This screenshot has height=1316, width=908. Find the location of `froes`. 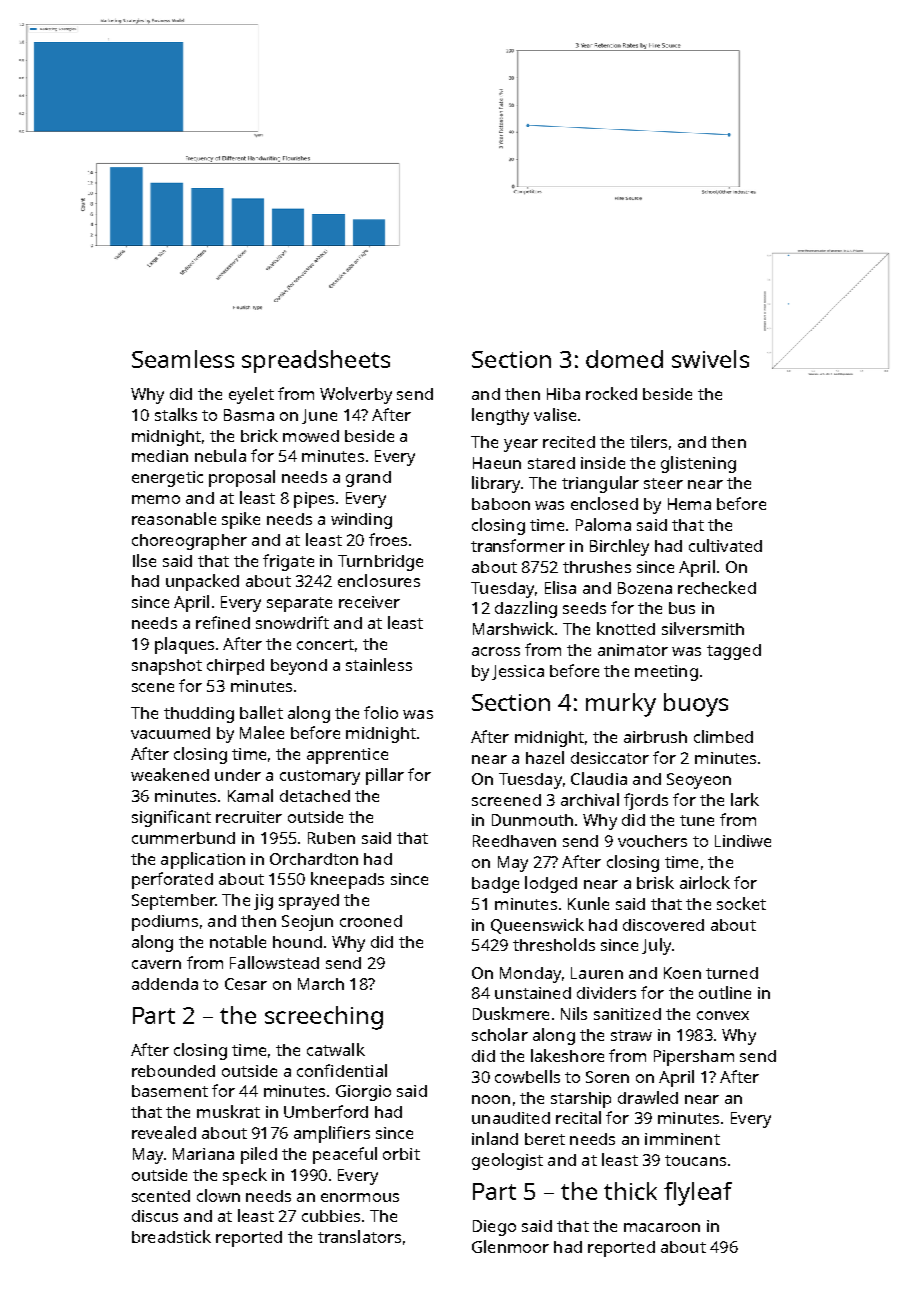

froes is located at coordinates (388, 539).
